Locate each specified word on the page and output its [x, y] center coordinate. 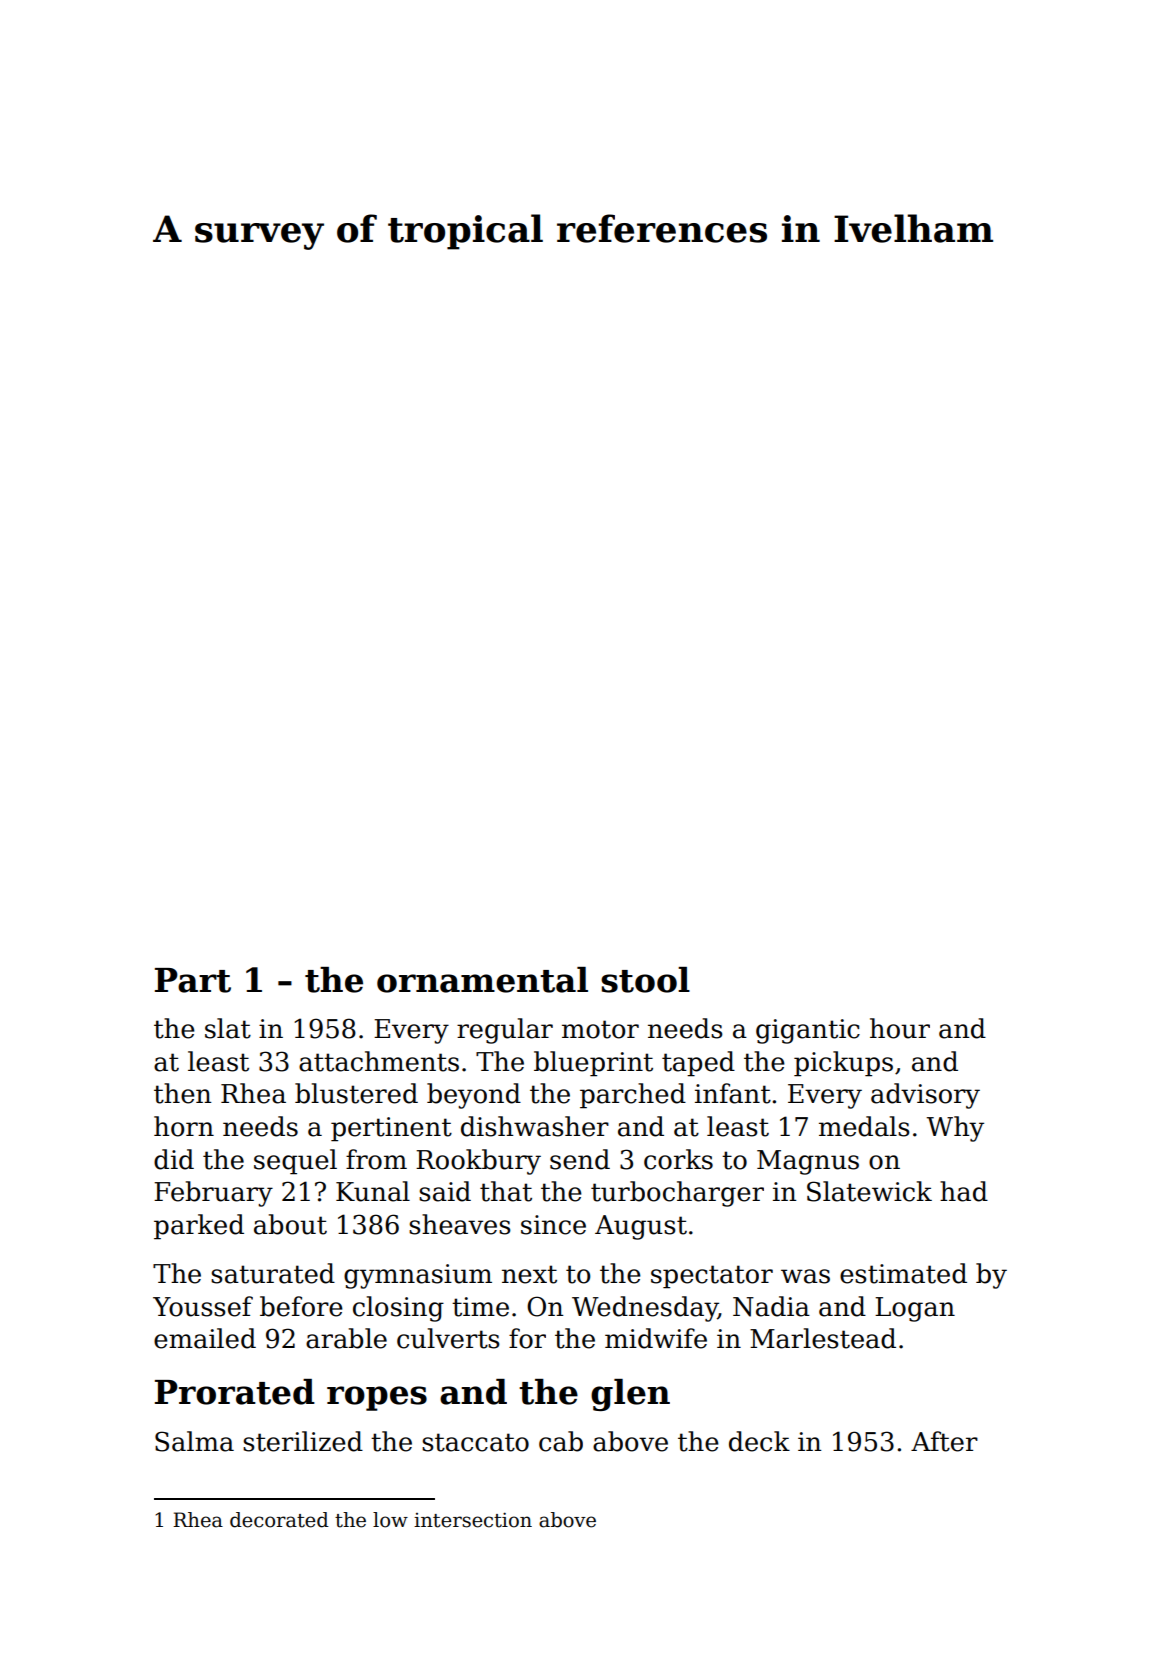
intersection [473, 1520]
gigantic [808, 1031]
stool [645, 980]
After [944, 1441]
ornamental [482, 980]
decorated [279, 1520]
